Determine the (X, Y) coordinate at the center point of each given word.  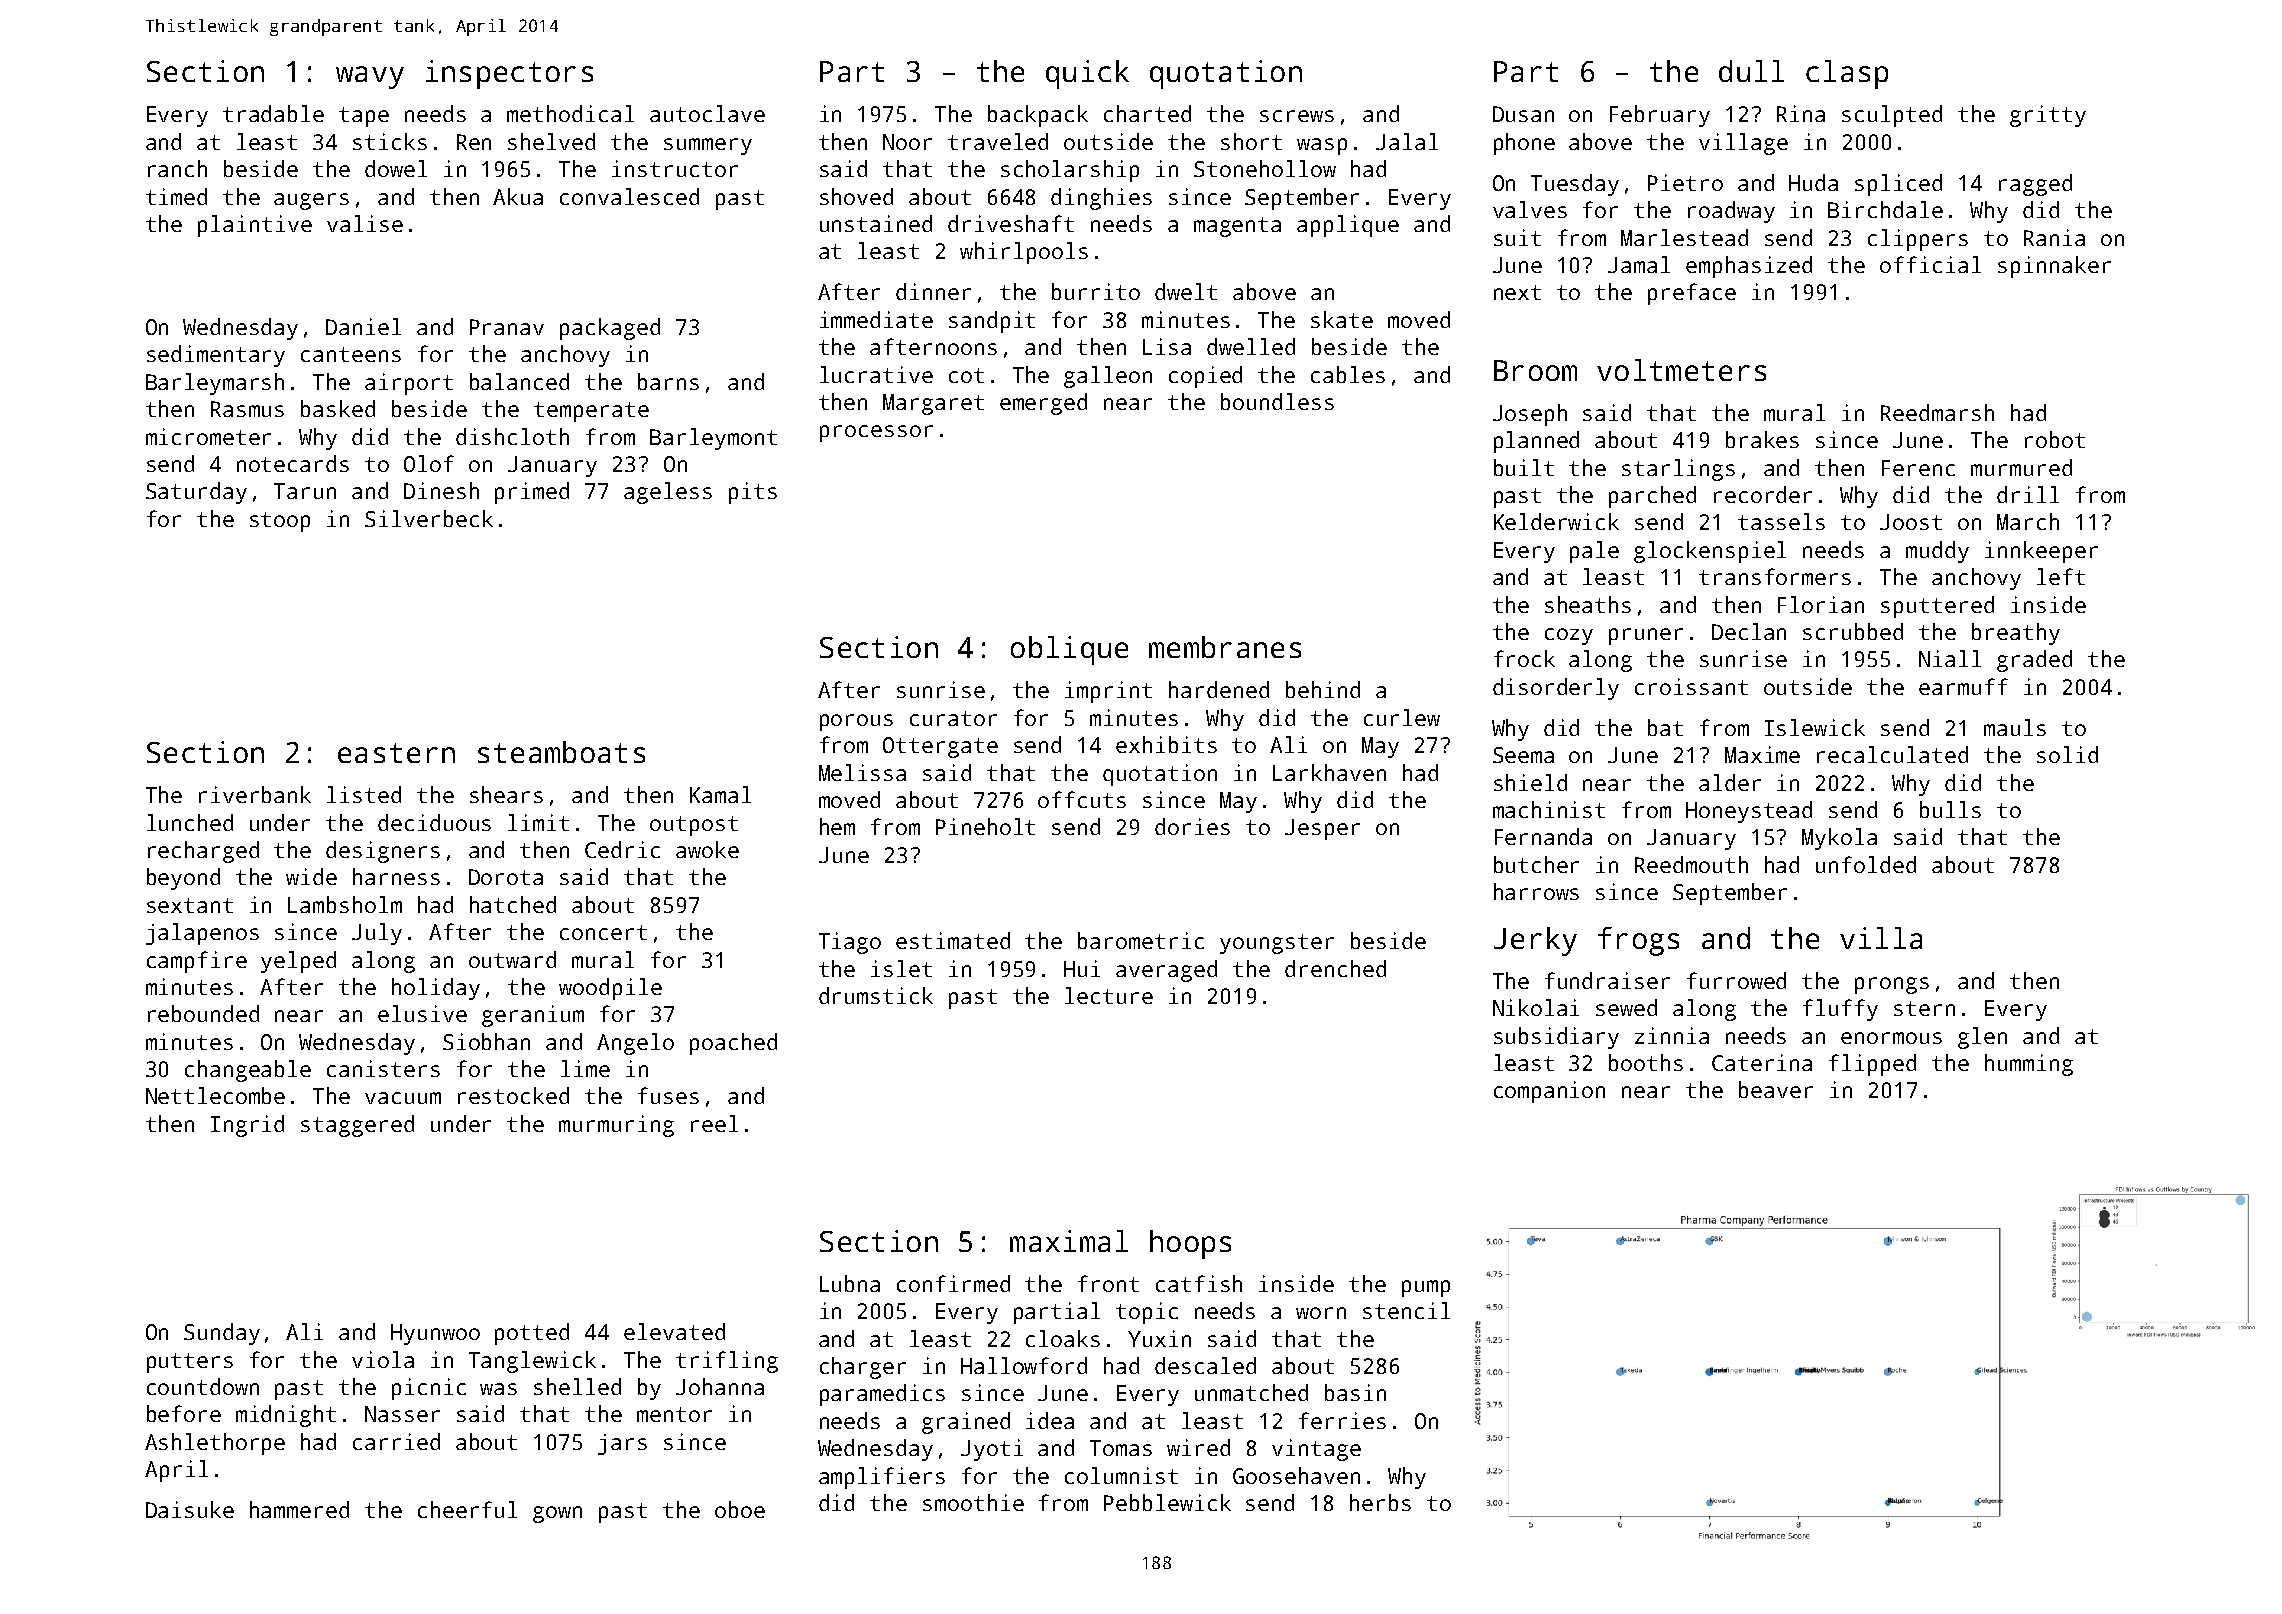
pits (753, 493)
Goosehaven (1296, 1475)
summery (708, 146)
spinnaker (2054, 267)
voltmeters (1681, 370)
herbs (1380, 1502)
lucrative (876, 374)
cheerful (467, 1509)
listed (364, 794)
